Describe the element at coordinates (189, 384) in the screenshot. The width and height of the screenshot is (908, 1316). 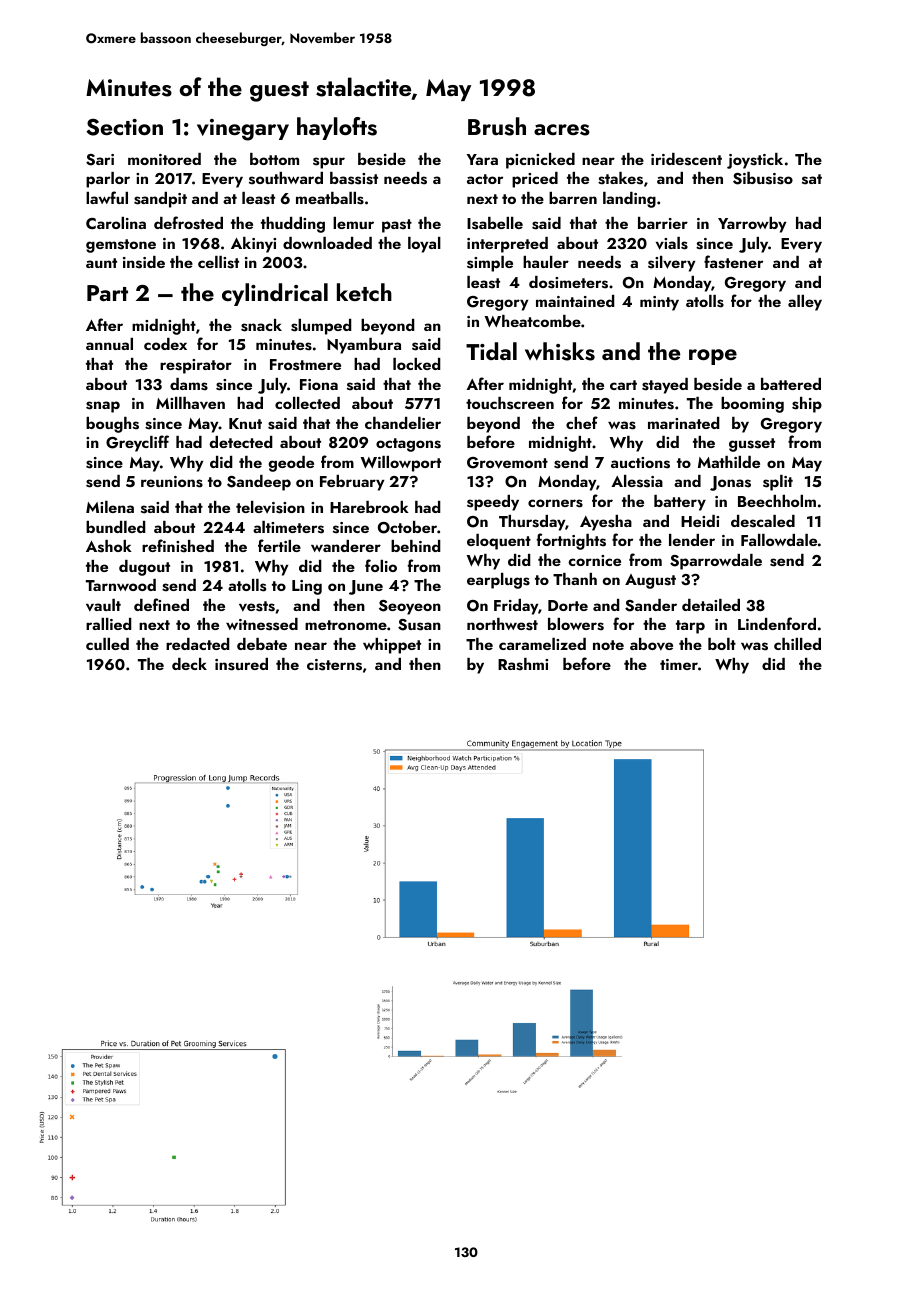
I see `dams` at that location.
